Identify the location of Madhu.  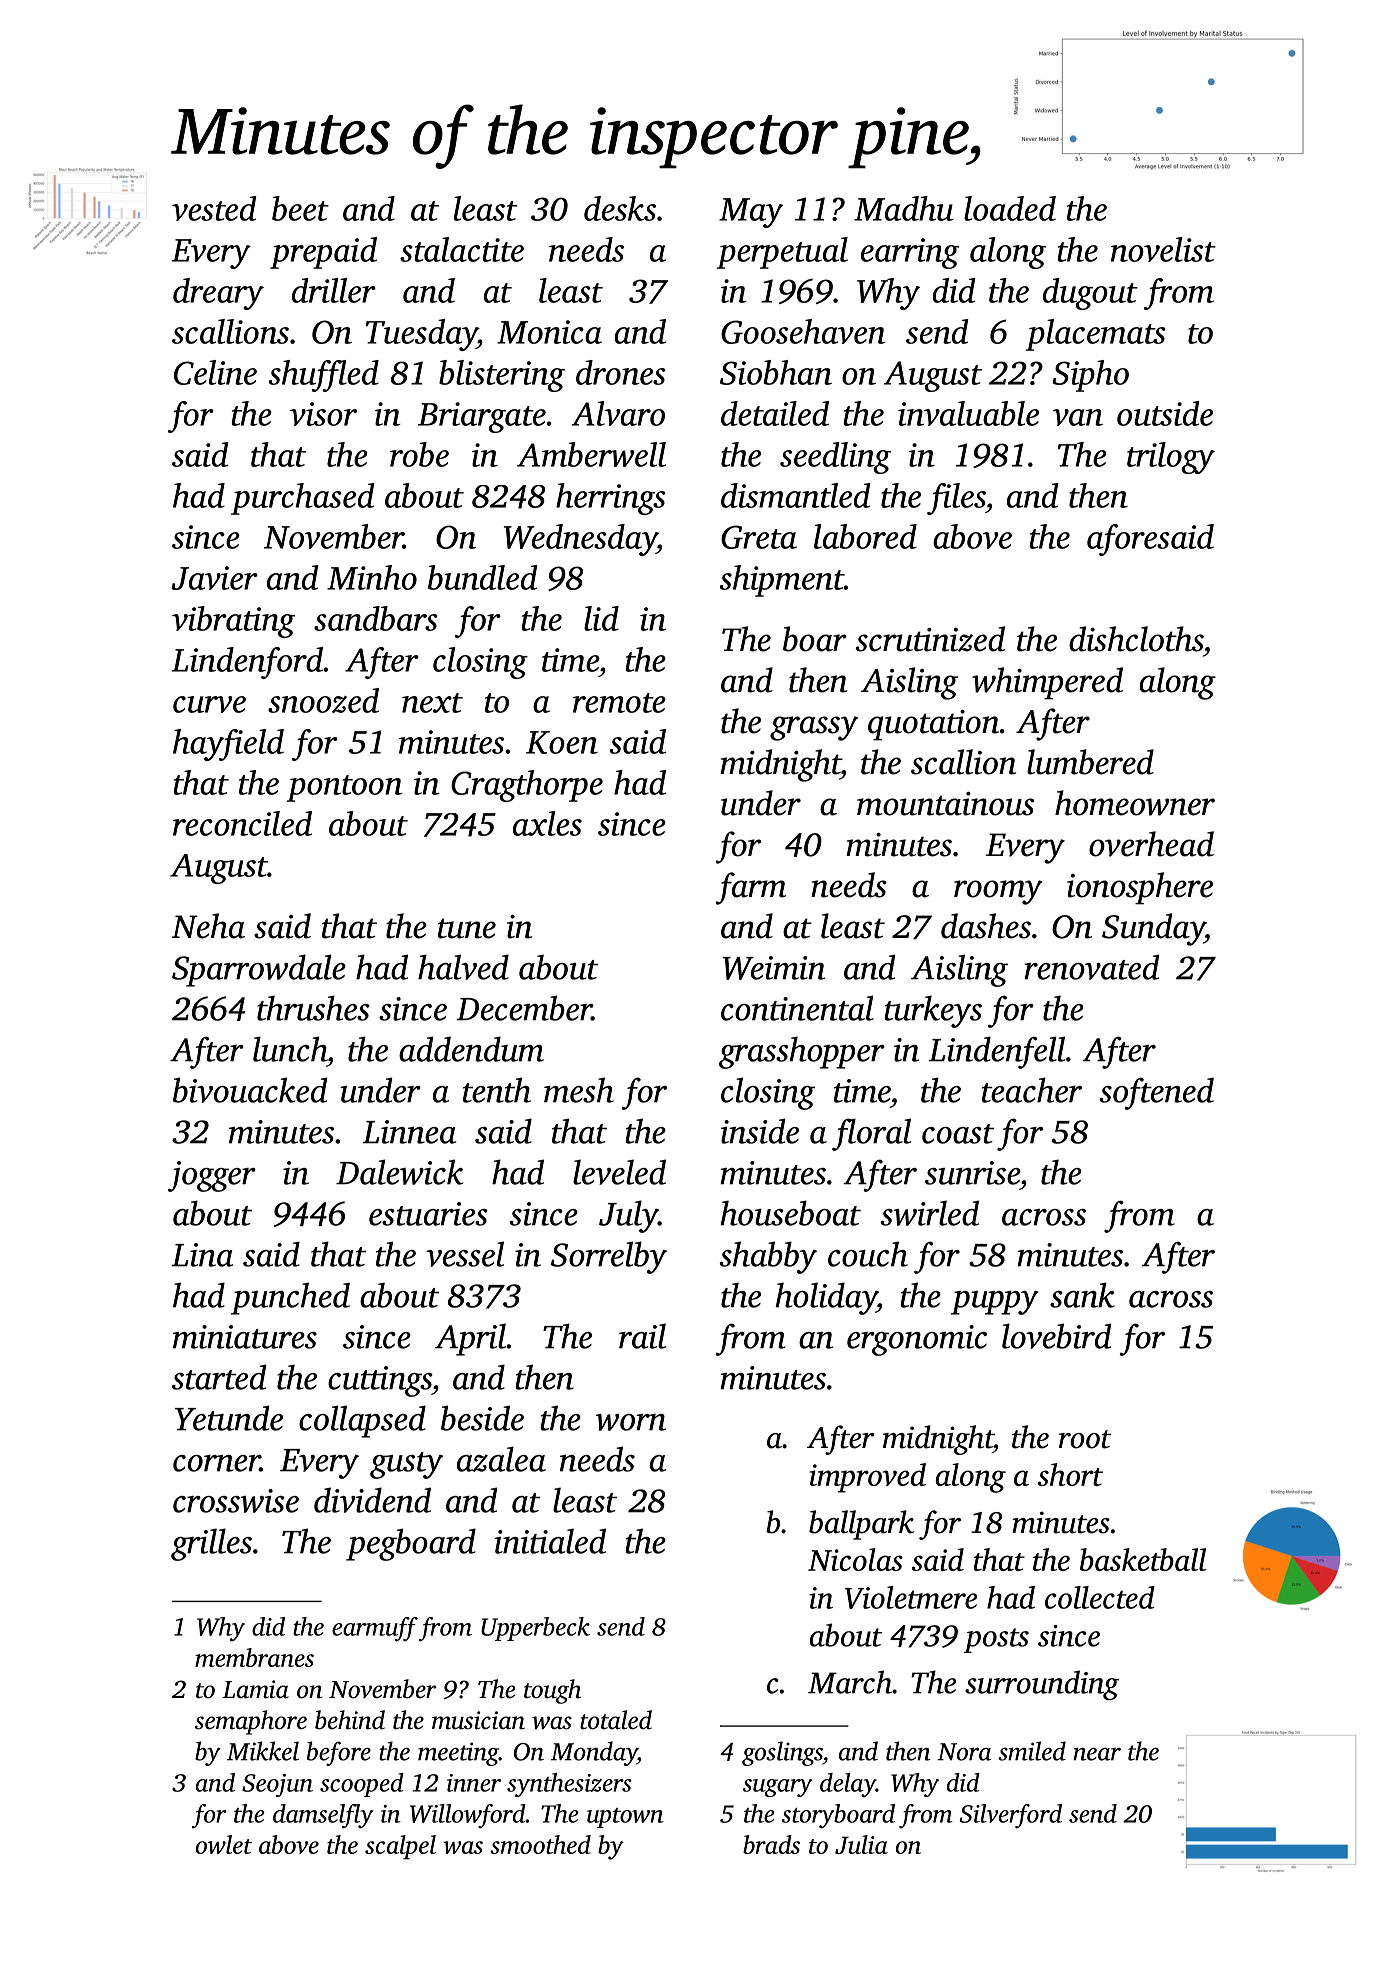
(904, 208).
